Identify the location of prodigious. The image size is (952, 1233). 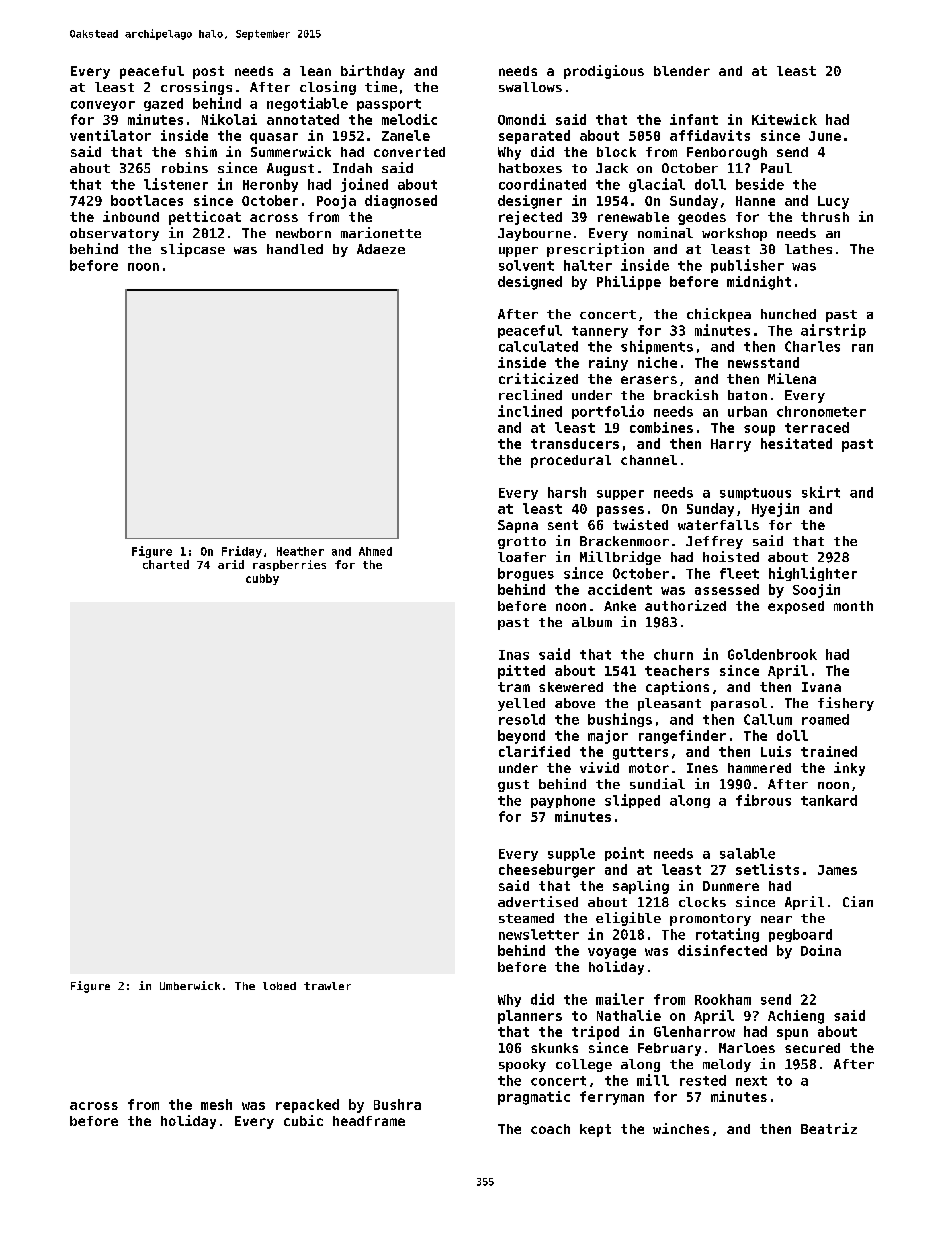
(604, 72).
